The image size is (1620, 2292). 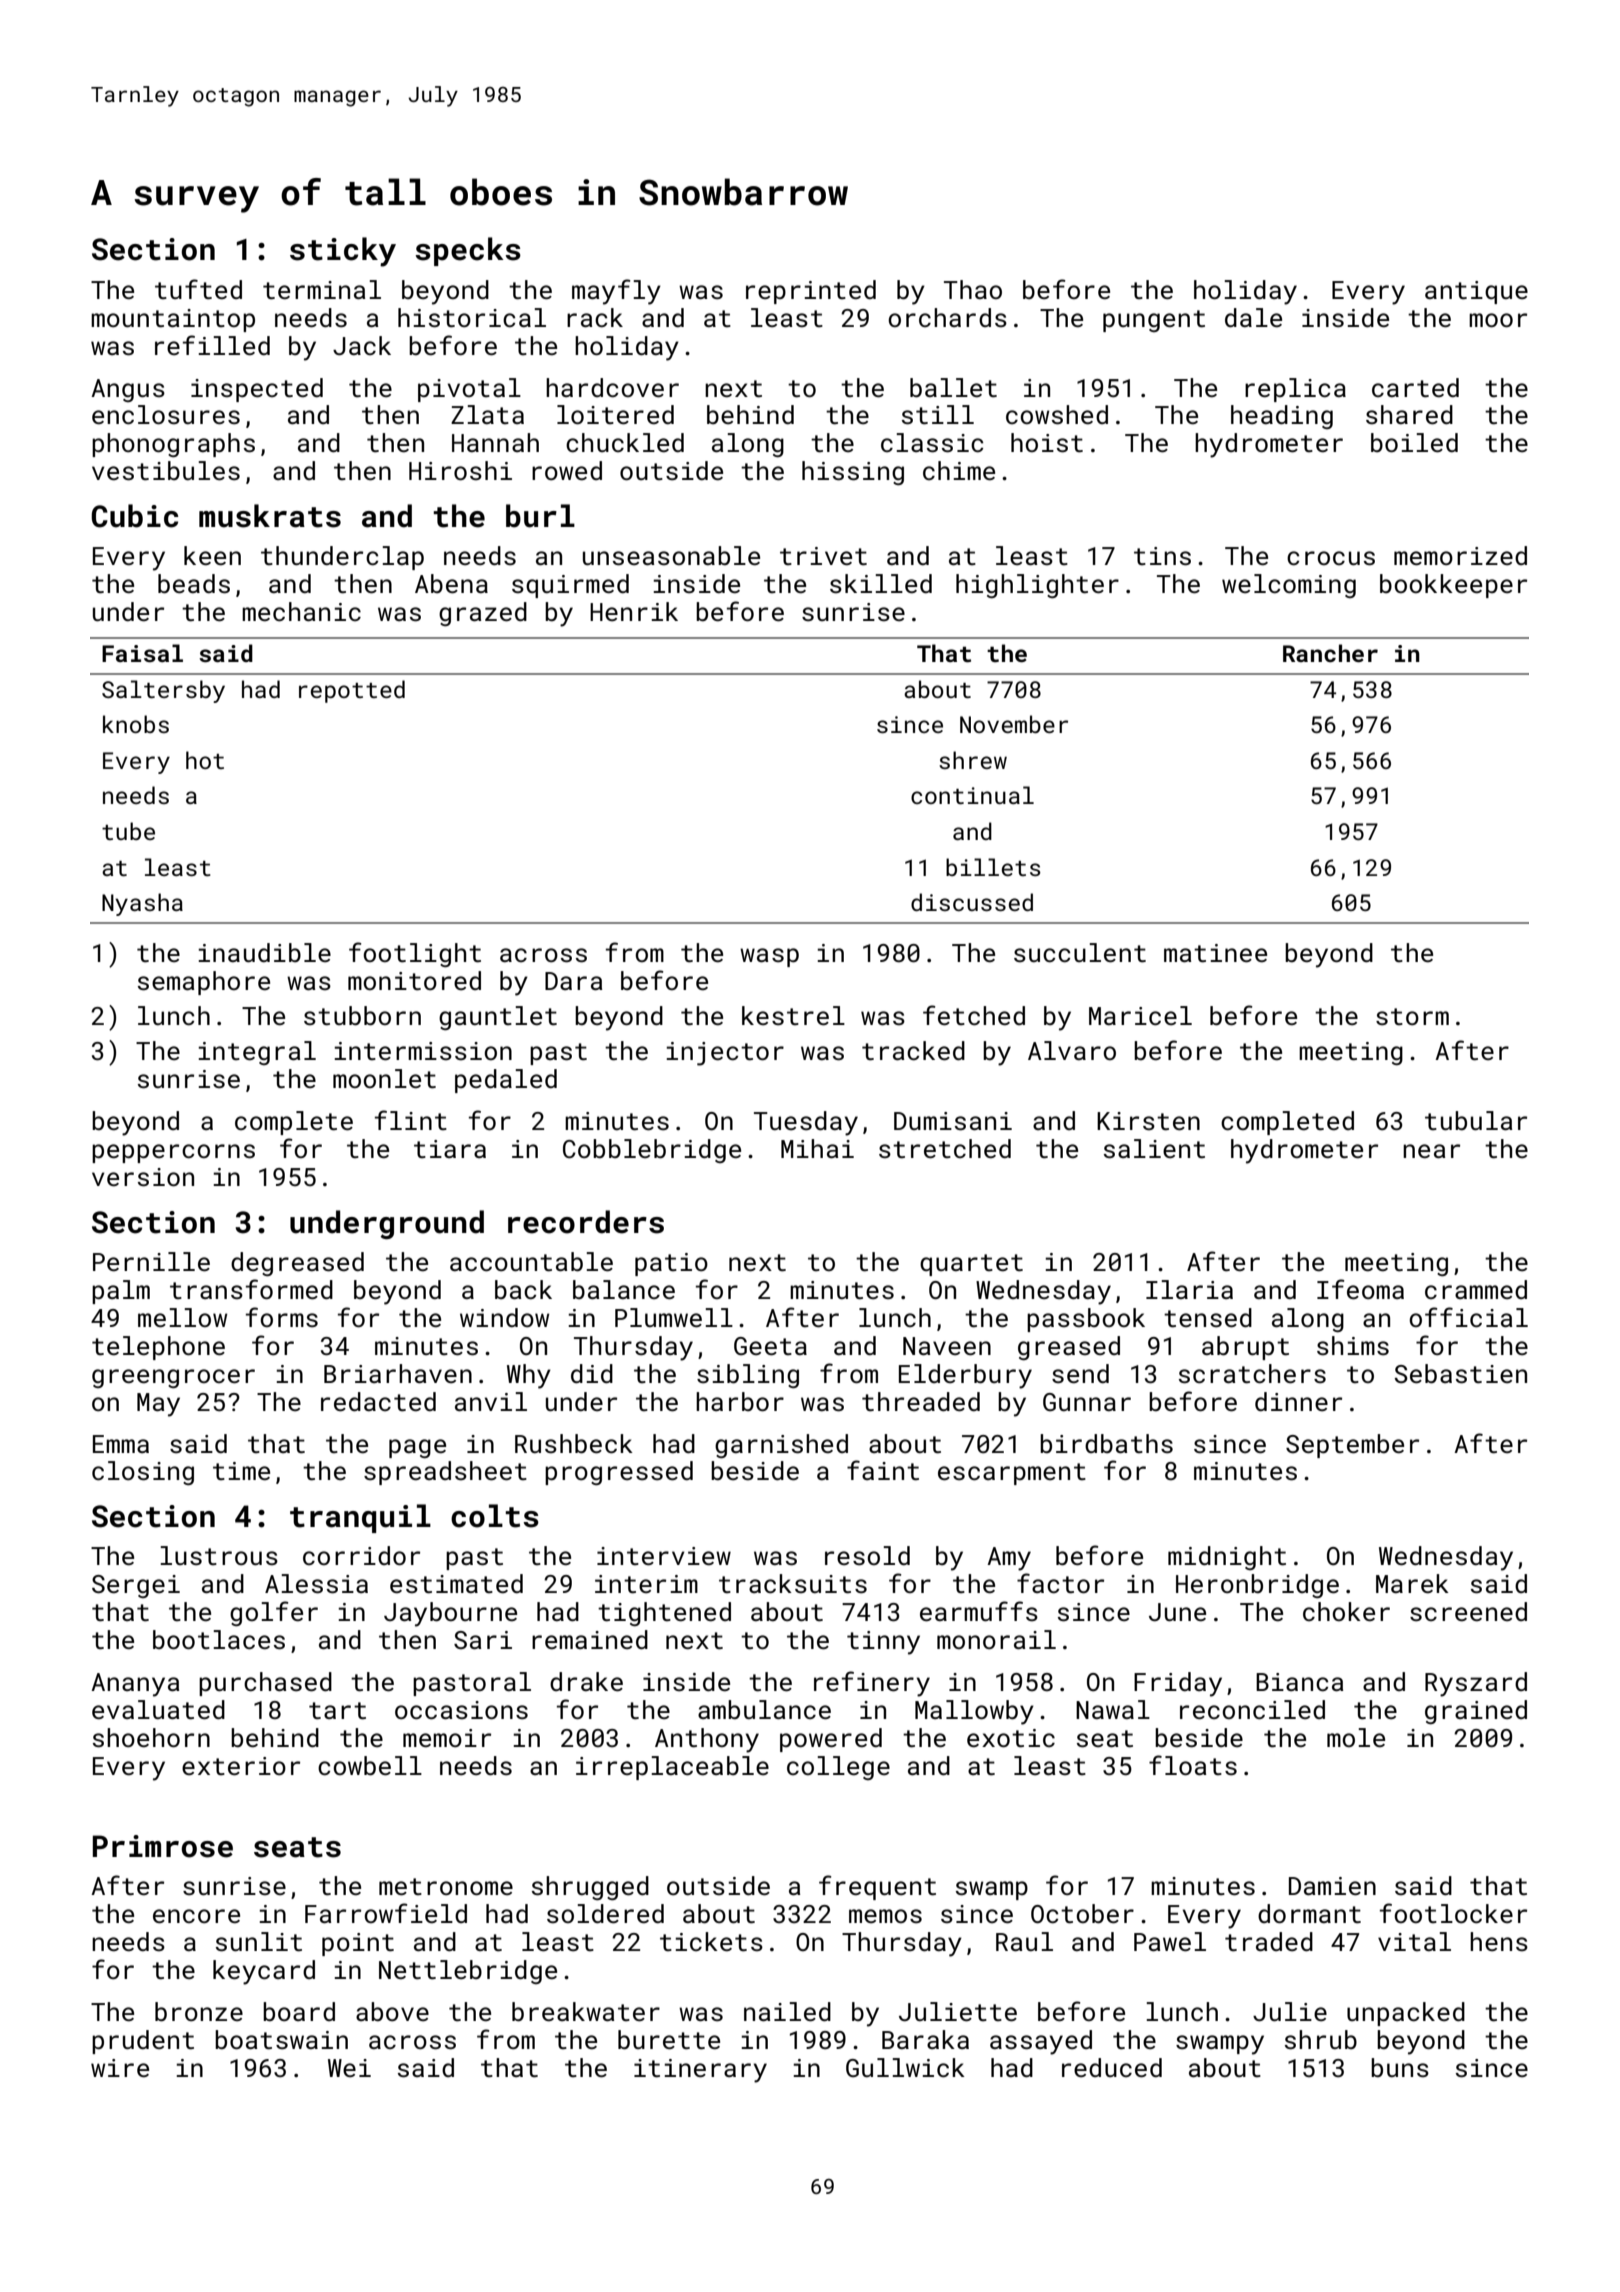 What do you see at coordinates (867, 1556) in the image?
I see `resold` at bounding box center [867, 1556].
